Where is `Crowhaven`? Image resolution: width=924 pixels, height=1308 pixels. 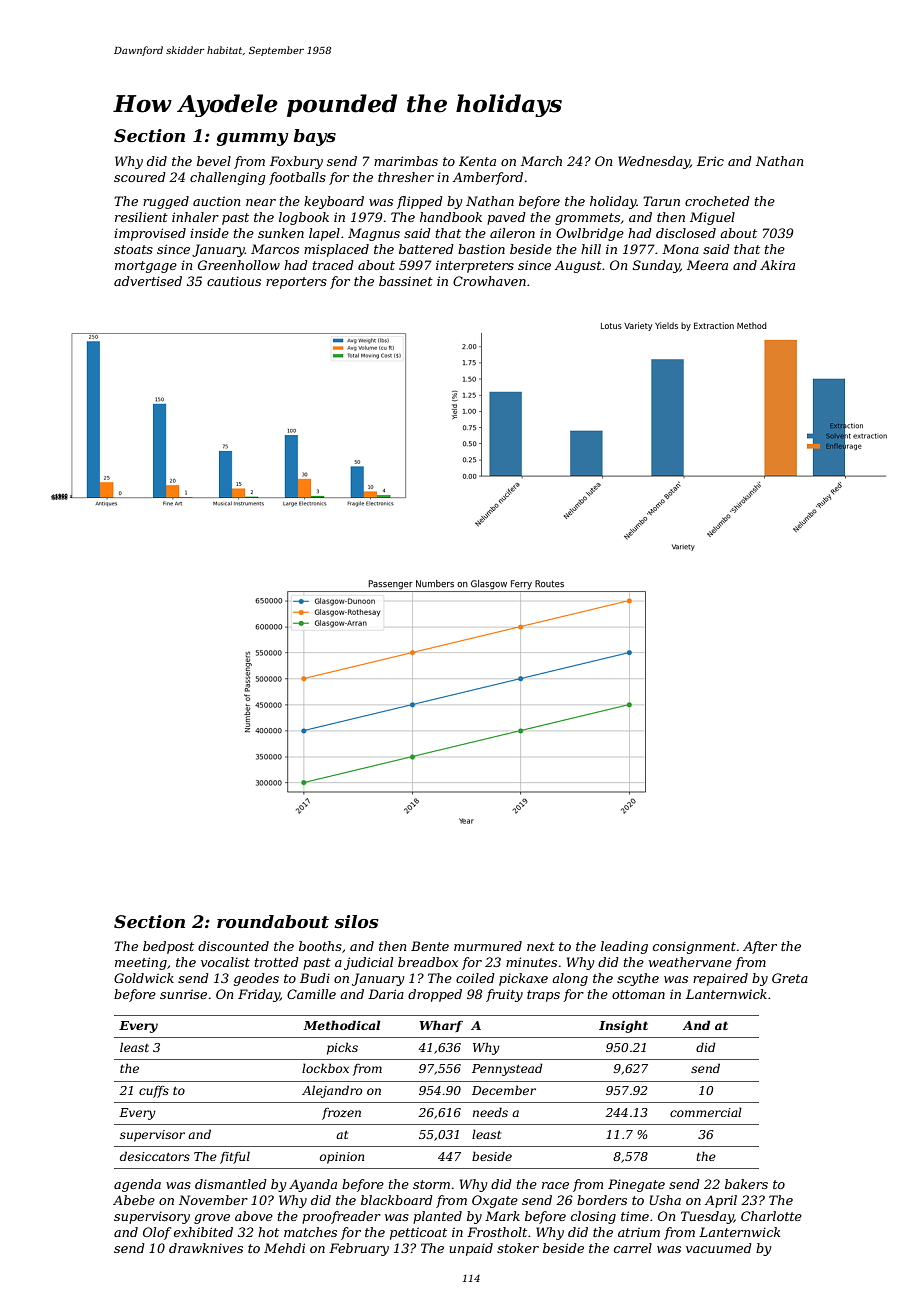
Crowhaven is located at coordinates (489, 281).
